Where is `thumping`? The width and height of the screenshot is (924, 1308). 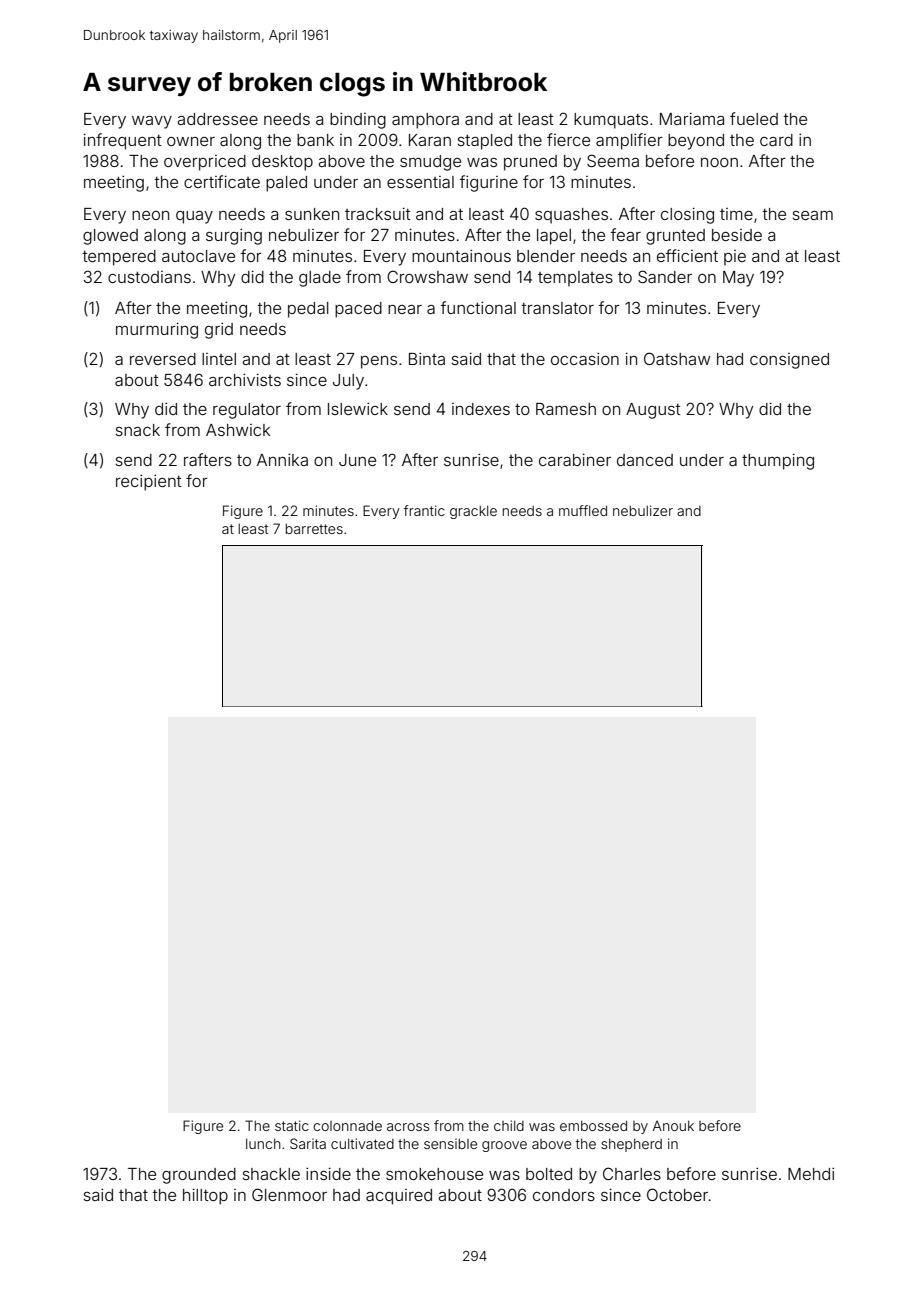
thumping is located at coordinates (778, 461).
